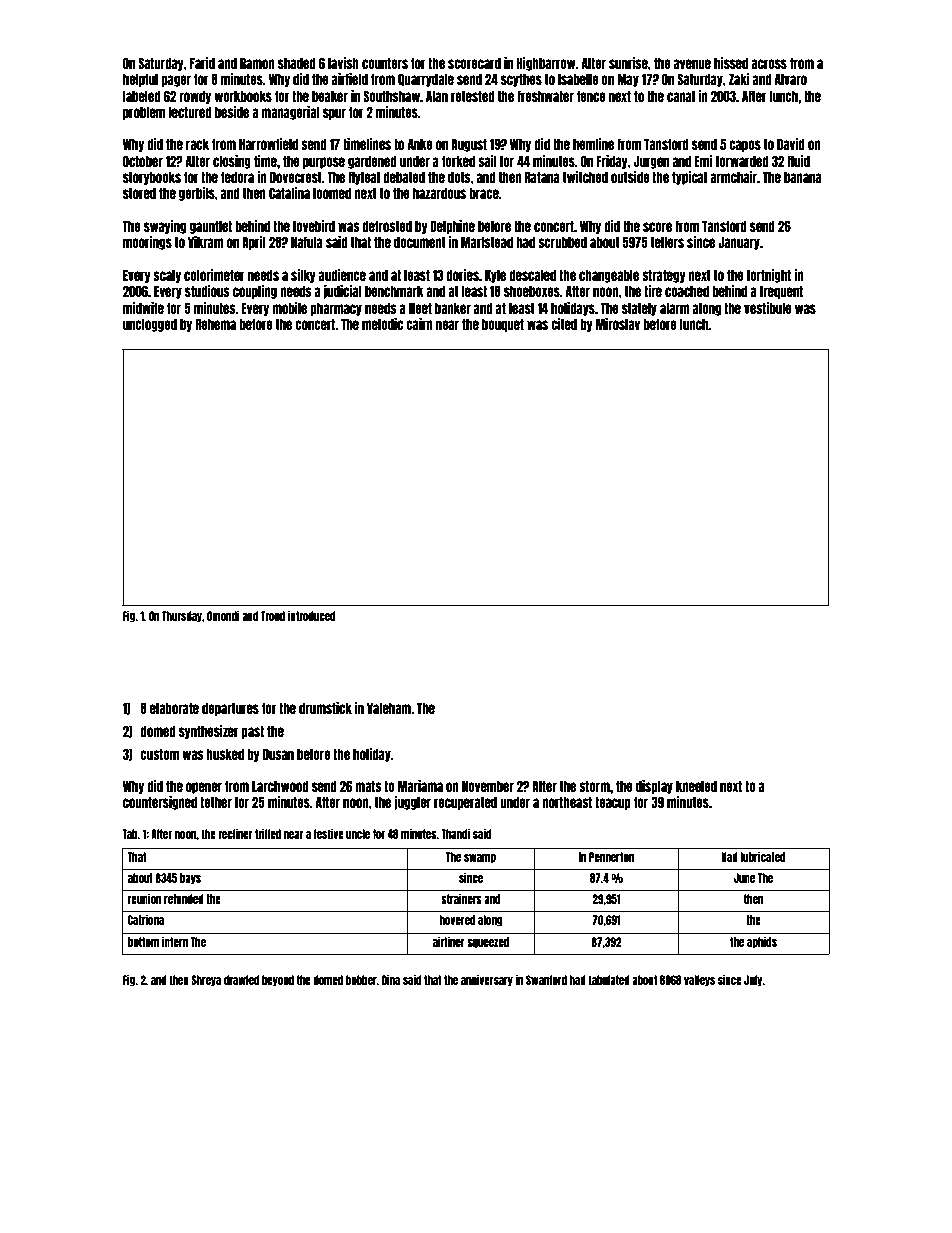 This page has width=952, height=1233. What do you see at coordinates (564, 324) in the page?
I see `cited` at bounding box center [564, 324].
